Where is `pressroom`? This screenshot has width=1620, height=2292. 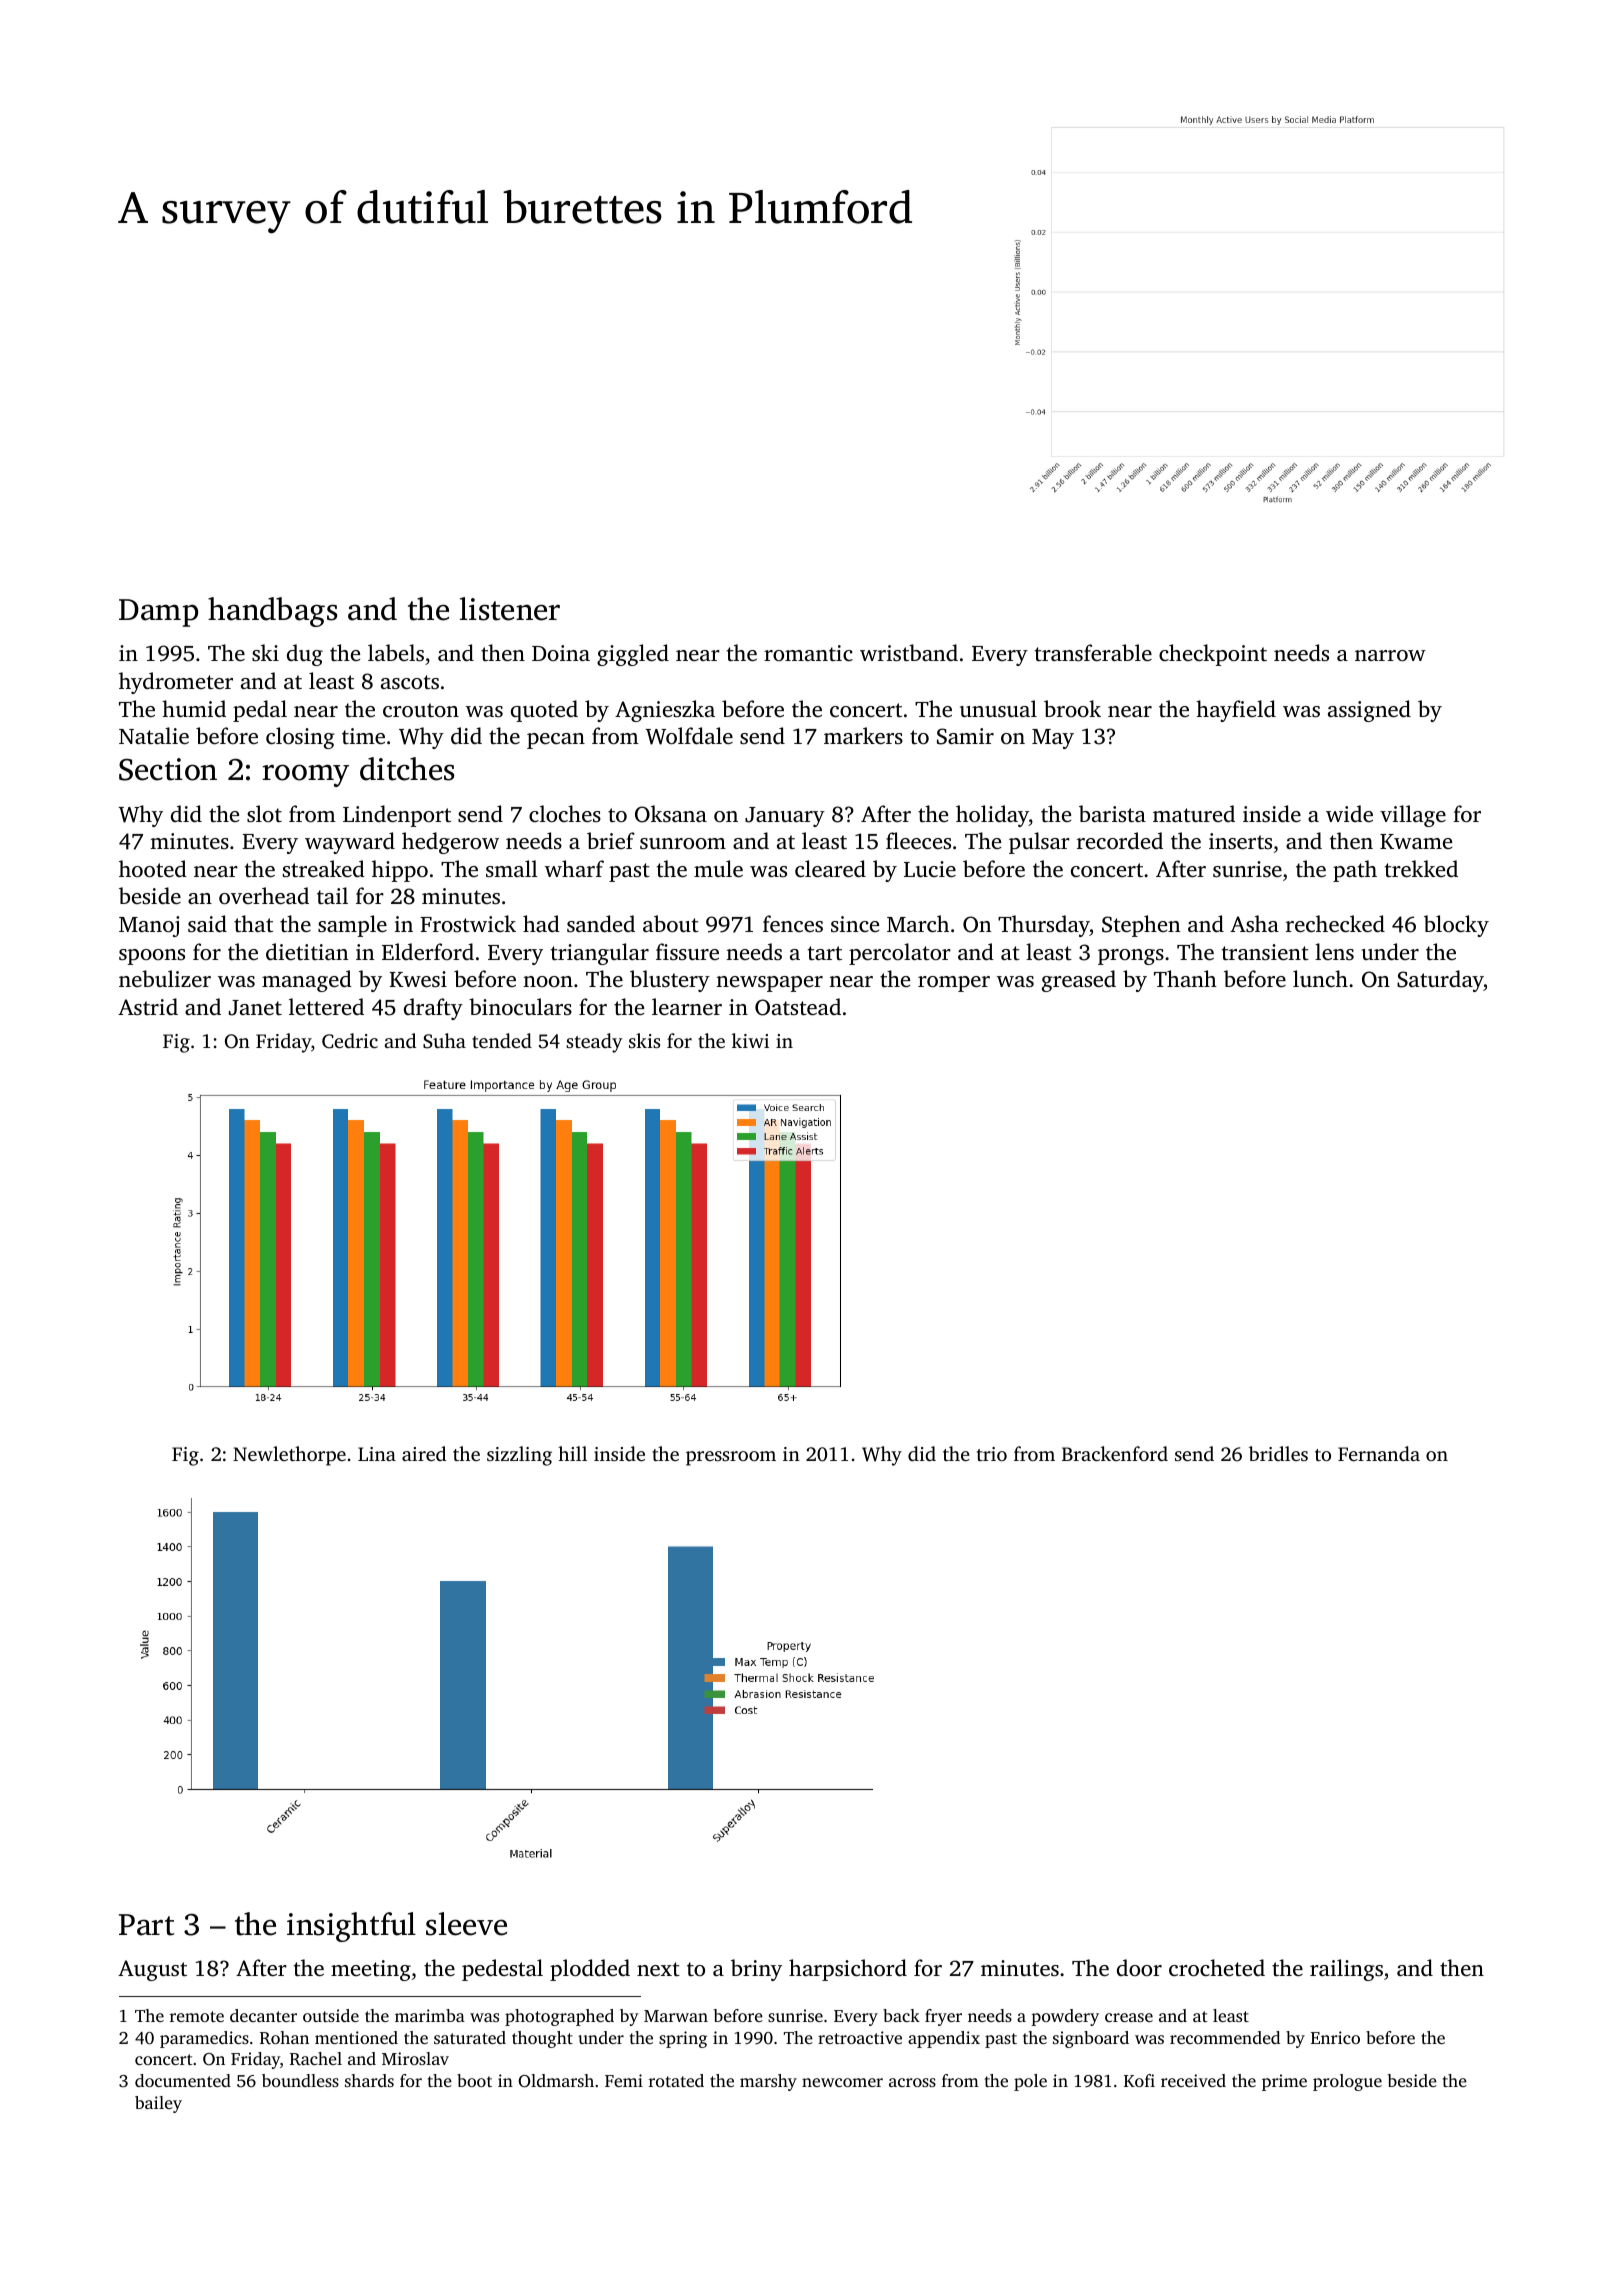 pressroom is located at coordinates (731, 1458).
